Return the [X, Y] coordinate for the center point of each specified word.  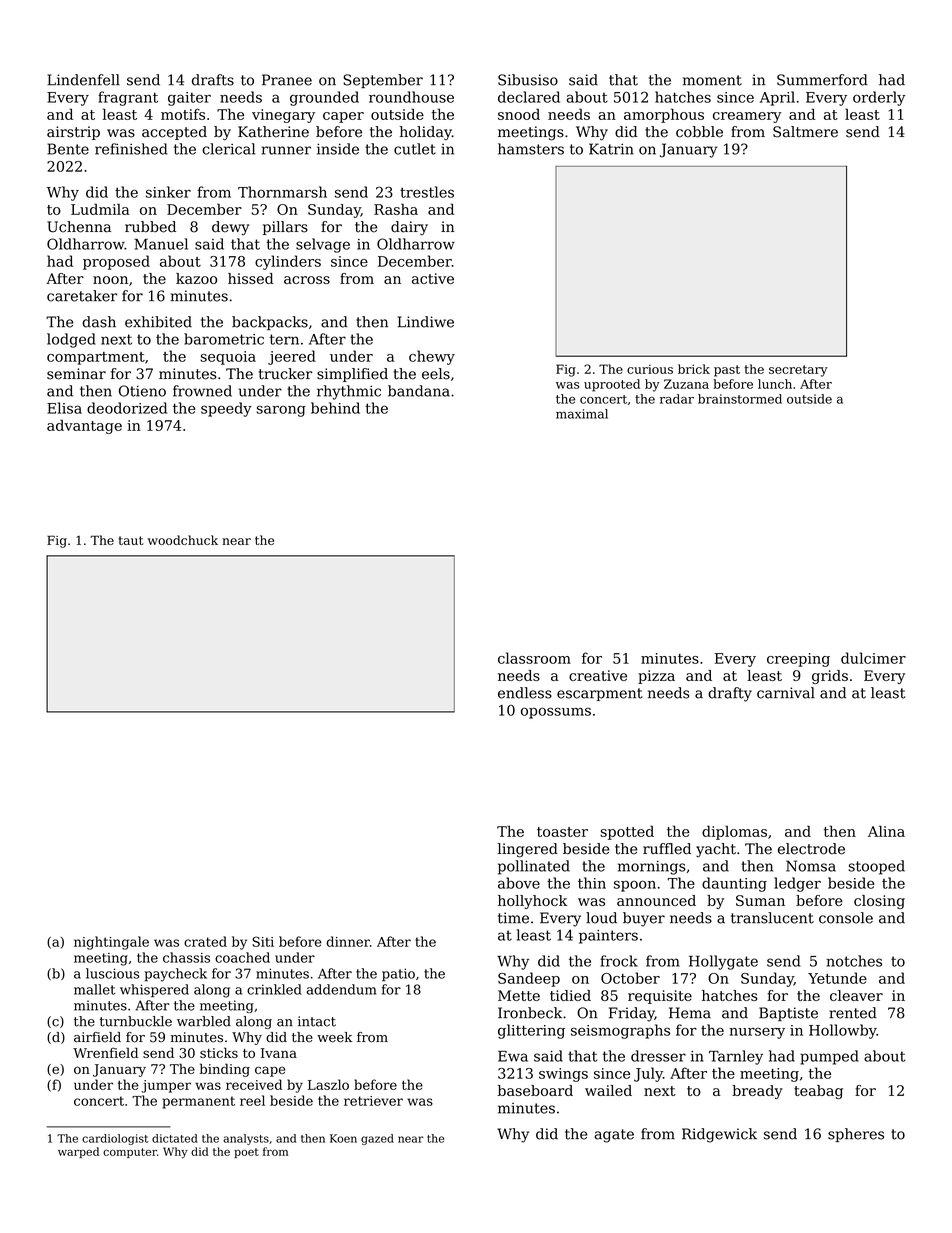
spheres [856, 1135]
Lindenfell [83, 80]
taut [131, 540]
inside [338, 149]
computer [130, 1153]
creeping [798, 660]
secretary [798, 371]
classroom [534, 658]
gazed [377, 1139]
